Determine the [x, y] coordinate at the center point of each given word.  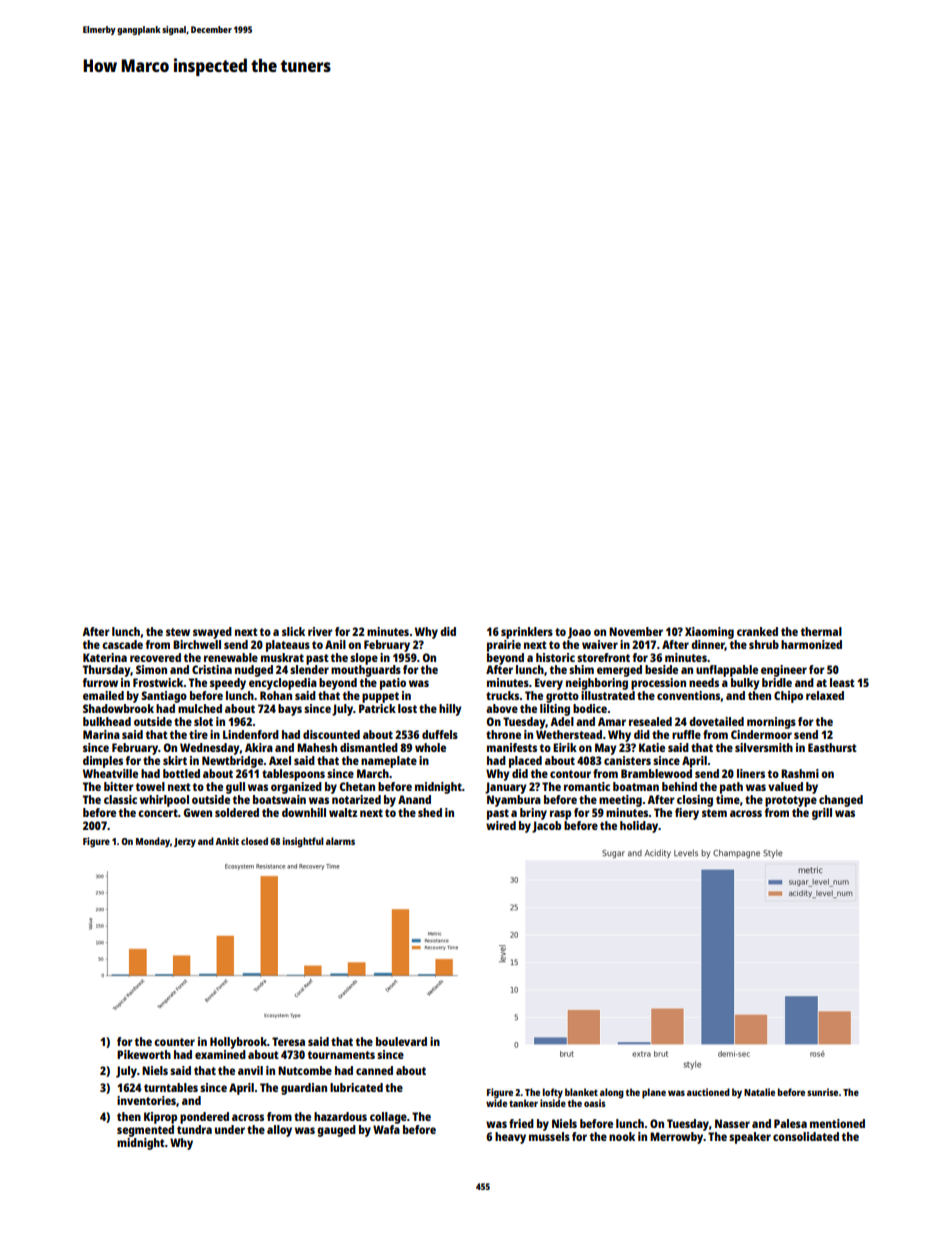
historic [555, 657]
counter [174, 1042]
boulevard [401, 1041]
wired [501, 825]
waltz [343, 812]
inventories [146, 1100]
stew [178, 632]
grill [822, 814]
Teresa [288, 1041]
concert [158, 813]
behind [679, 786]
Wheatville [110, 773]
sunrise [822, 1092]
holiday [639, 827]
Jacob [546, 827]
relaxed [825, 695]
